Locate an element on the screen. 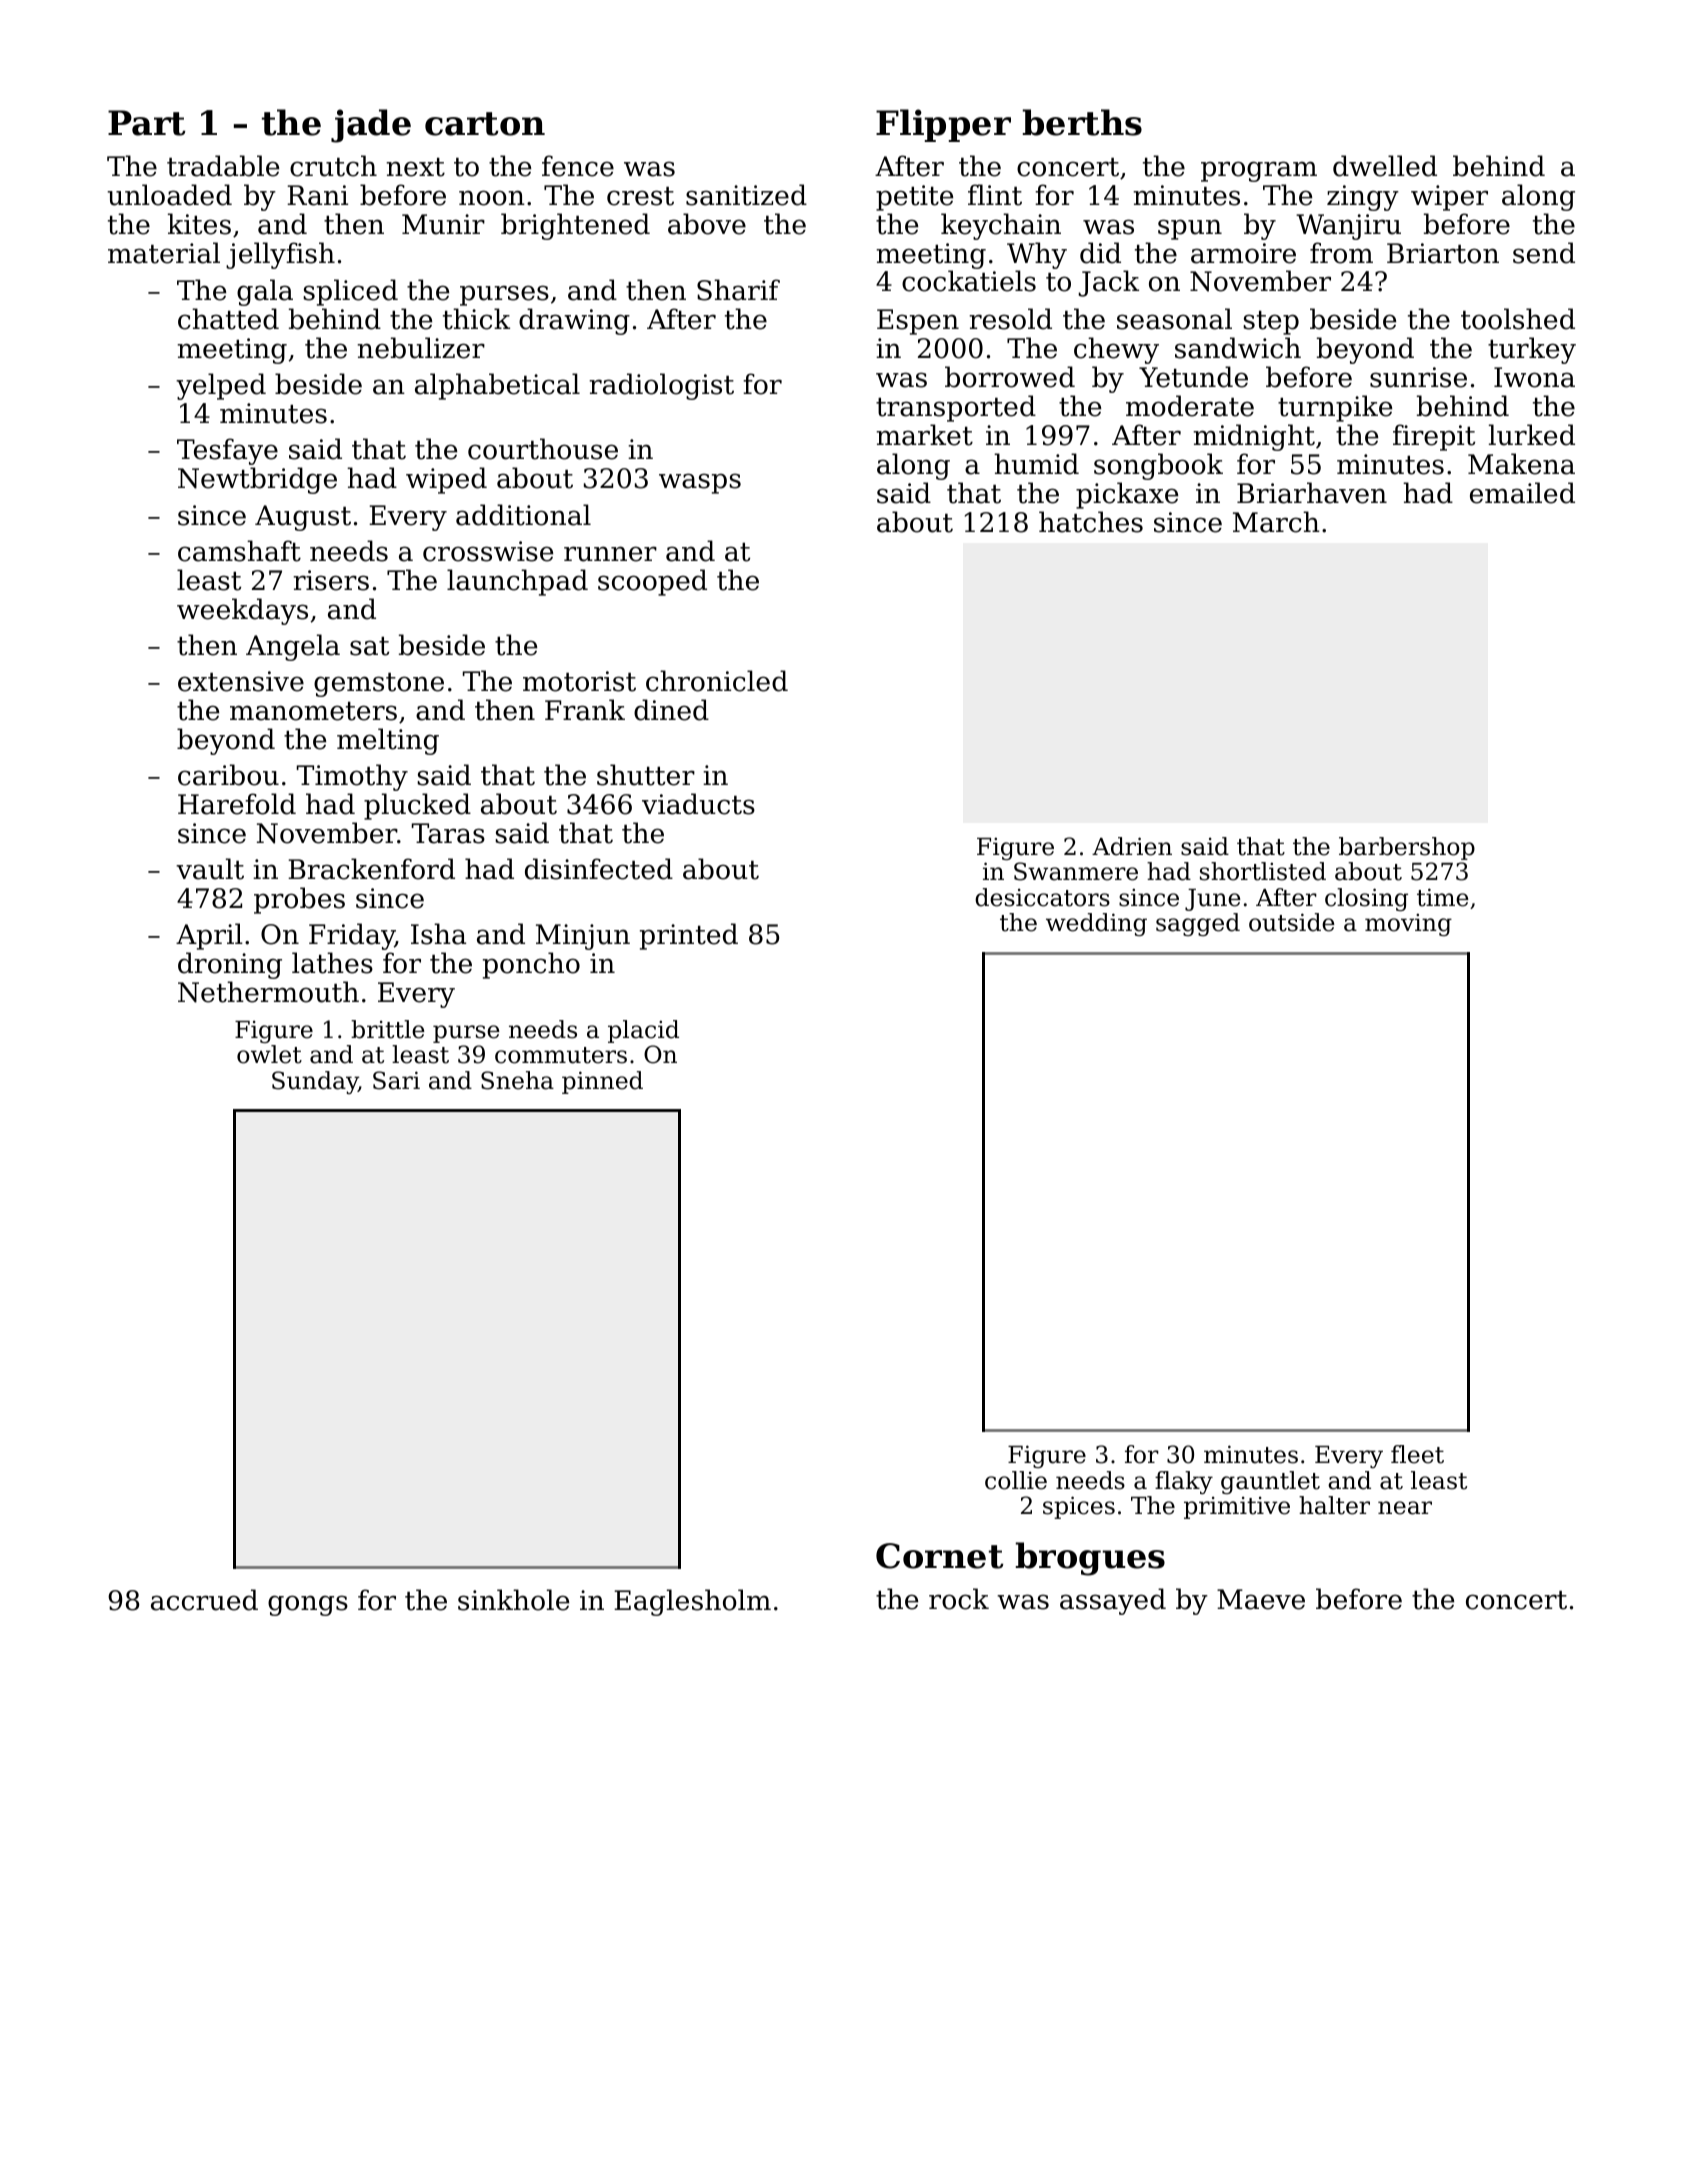 Image resolution: width=1683 pixels, height=2178 pixels. accrued is located at coordinates (204, 1600).
